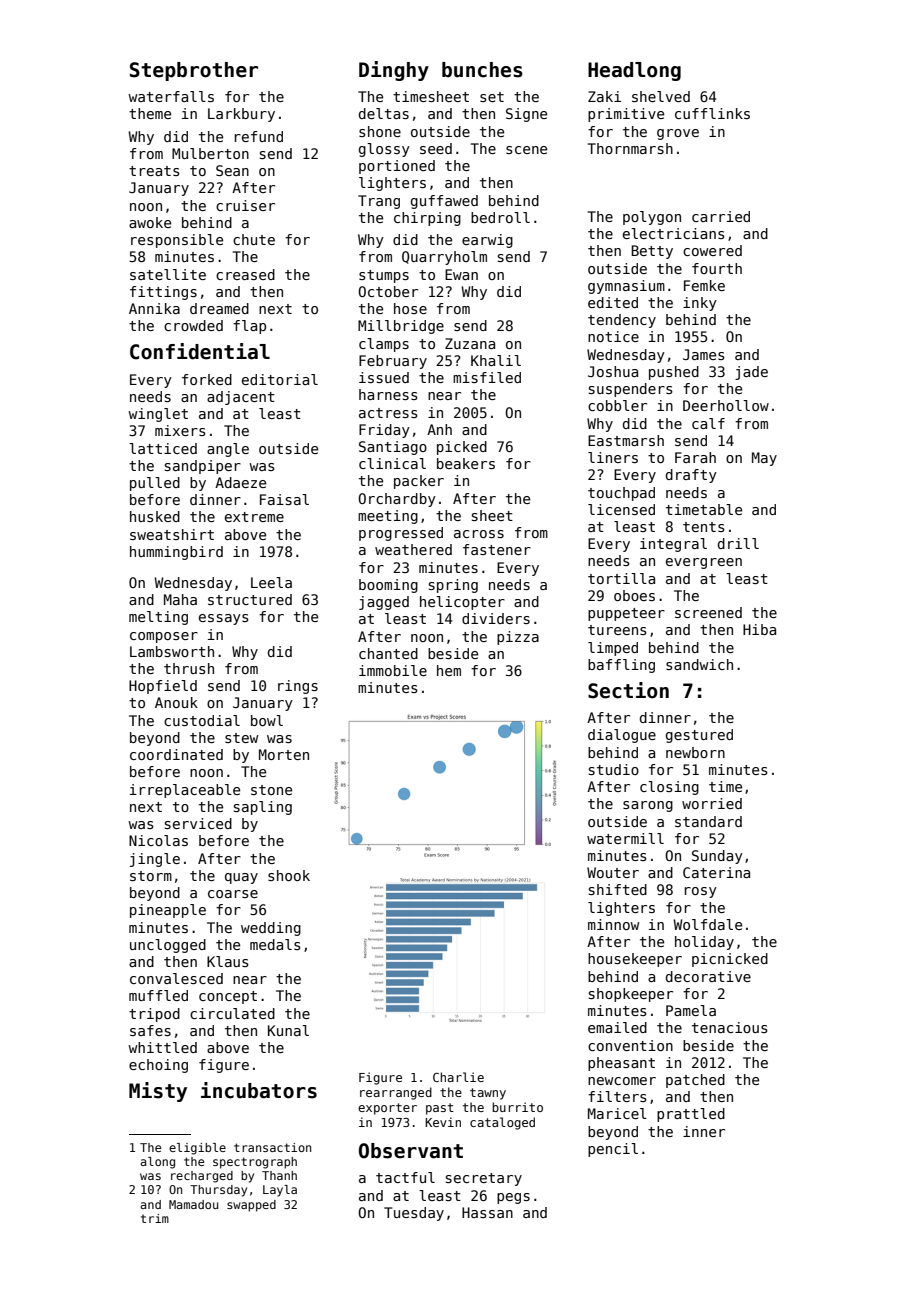 The width and height of the document is (908, 1316). Describe the element at coordinates (700, 304) in the document. I see `inky` at that location.
